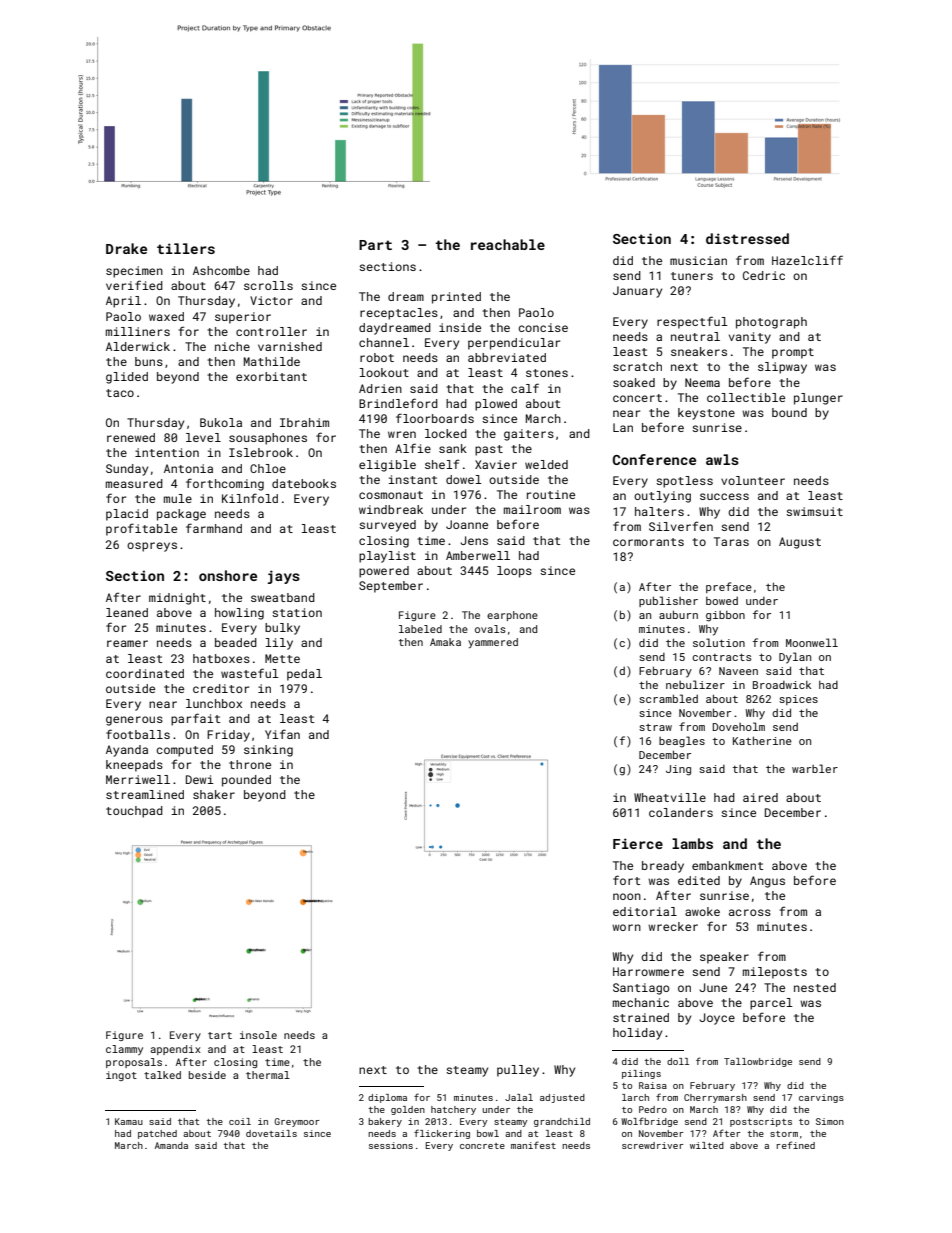 Image resolution: width=952 pixels, height=1233 pixels. What do you see at coordinates (518, 1071) in the screenshot?
I see `pulley` at bounding box center [518, 1071].
